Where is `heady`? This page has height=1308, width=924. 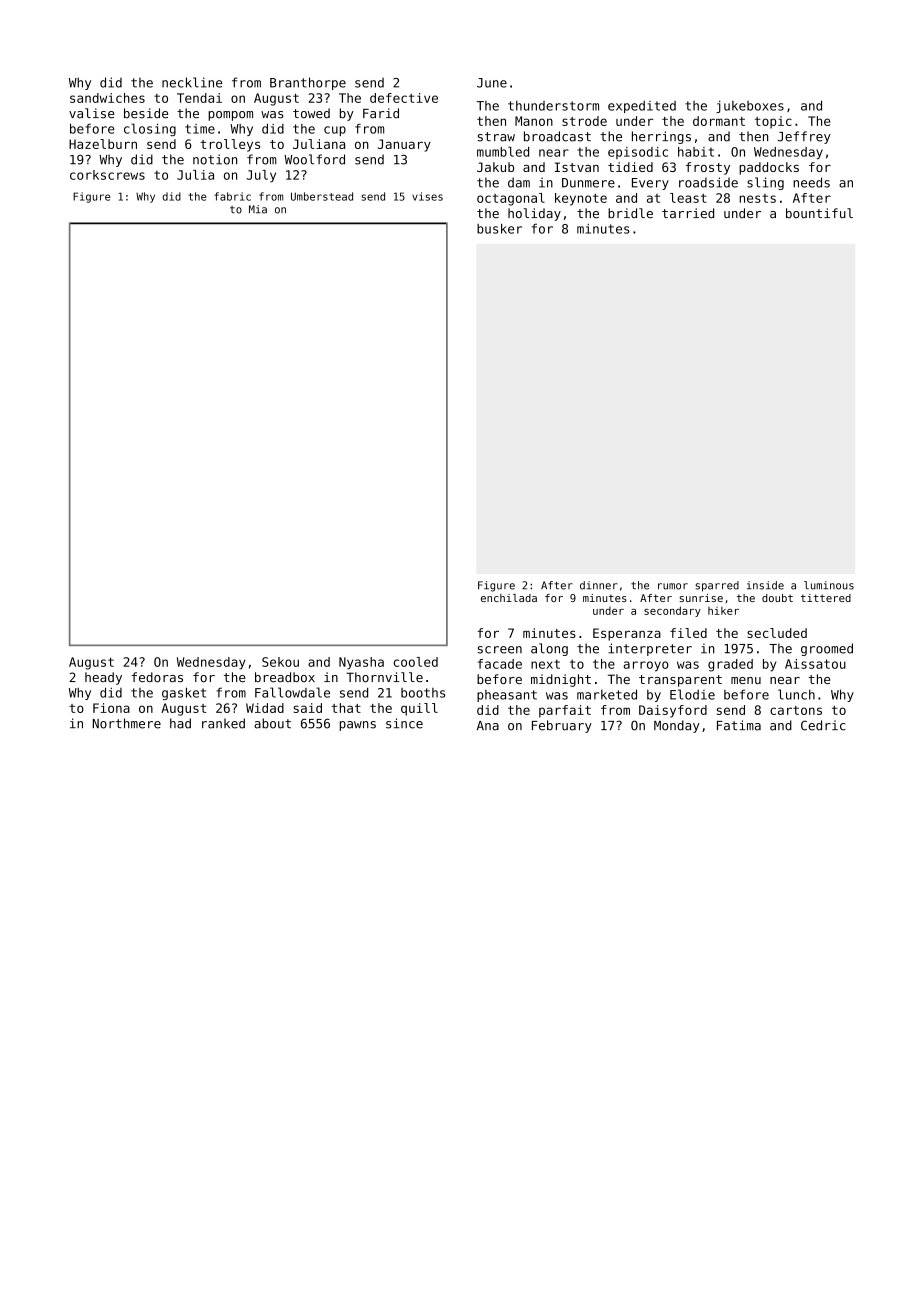
heady is located at coordinates (103, 678).
